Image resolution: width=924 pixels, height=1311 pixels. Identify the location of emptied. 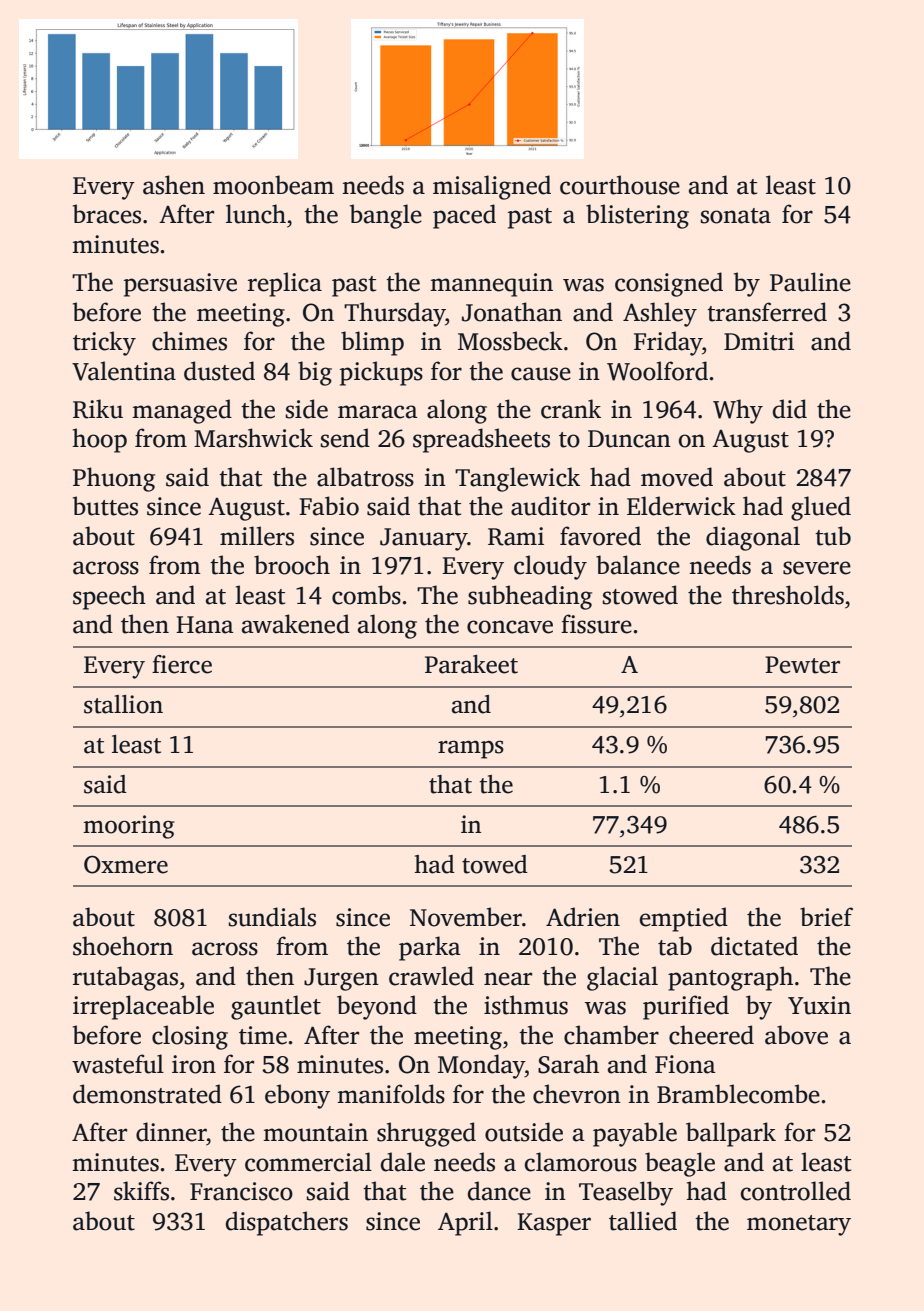
(684, 919).
